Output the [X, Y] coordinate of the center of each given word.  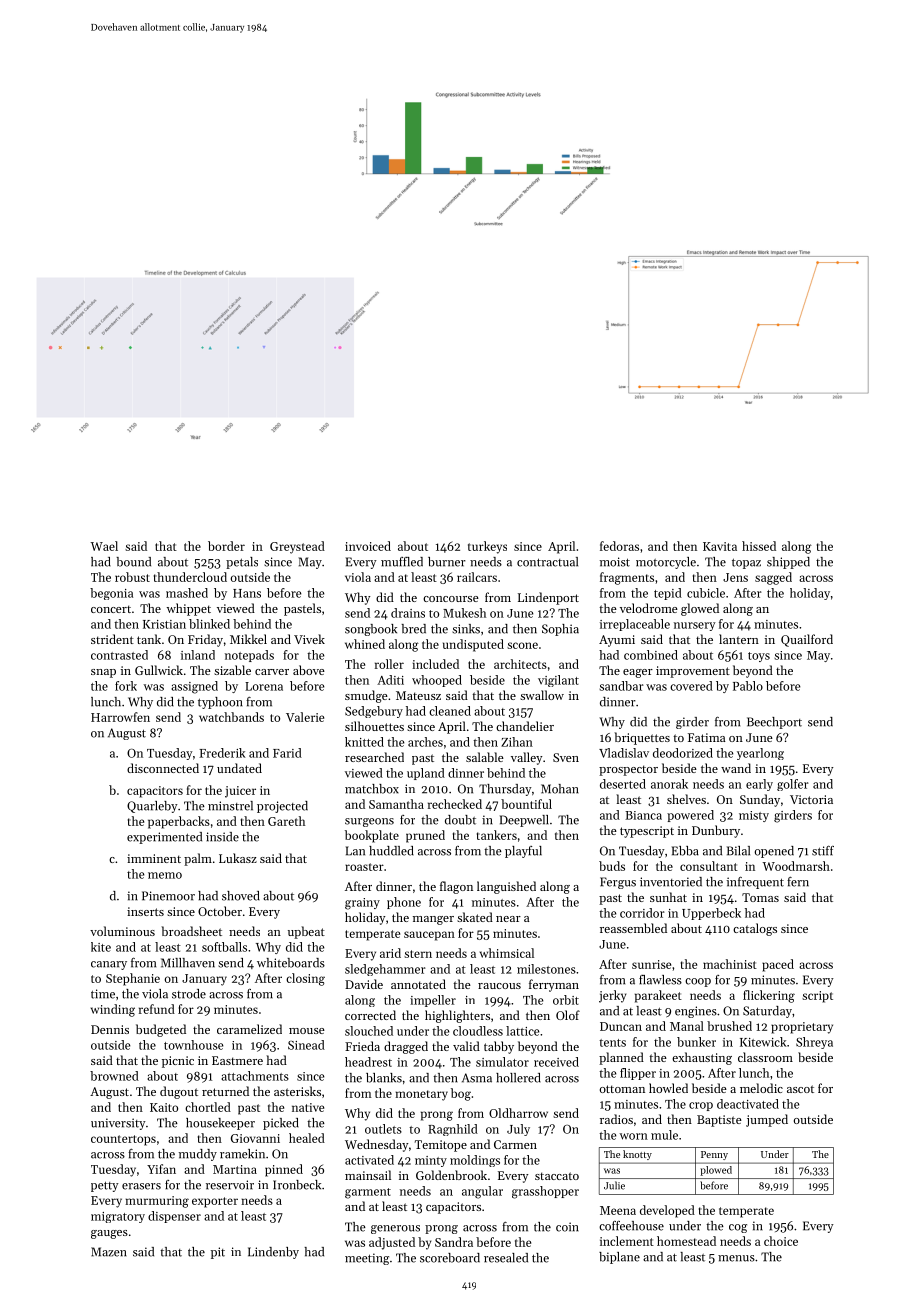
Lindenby [273, 1253]
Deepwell [524, 821]
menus [736, 1258]
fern [798, 882]
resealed [506, 1258]
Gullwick [159, 670]
